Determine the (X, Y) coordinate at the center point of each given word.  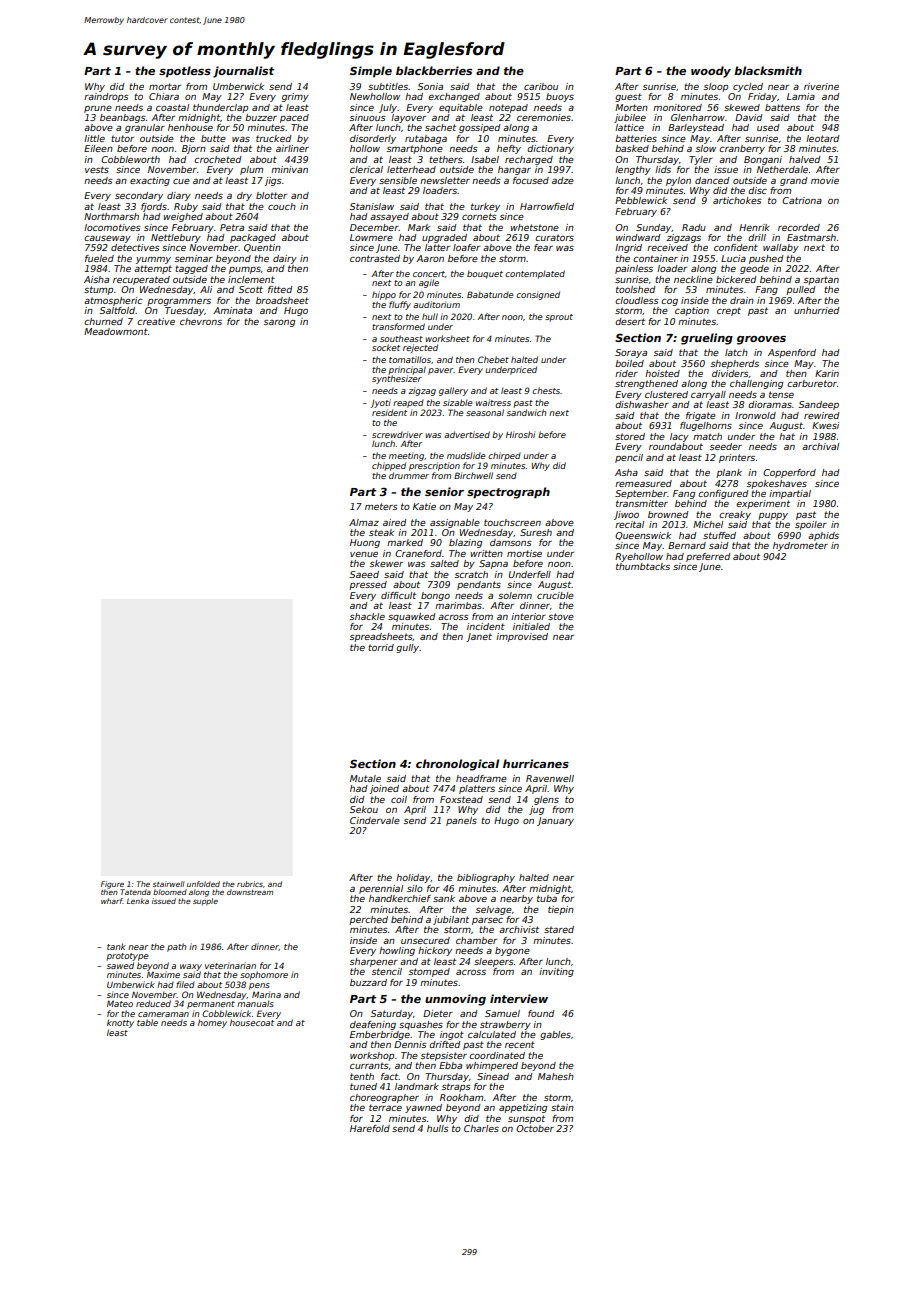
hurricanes (536, 763)
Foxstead (461, 799)
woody (711, 72)
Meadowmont (116, 331)
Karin (827, 373)
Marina (266, 994)
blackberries (434, 70)
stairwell (169, 884)
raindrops (106, 97)
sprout (559, 318)
